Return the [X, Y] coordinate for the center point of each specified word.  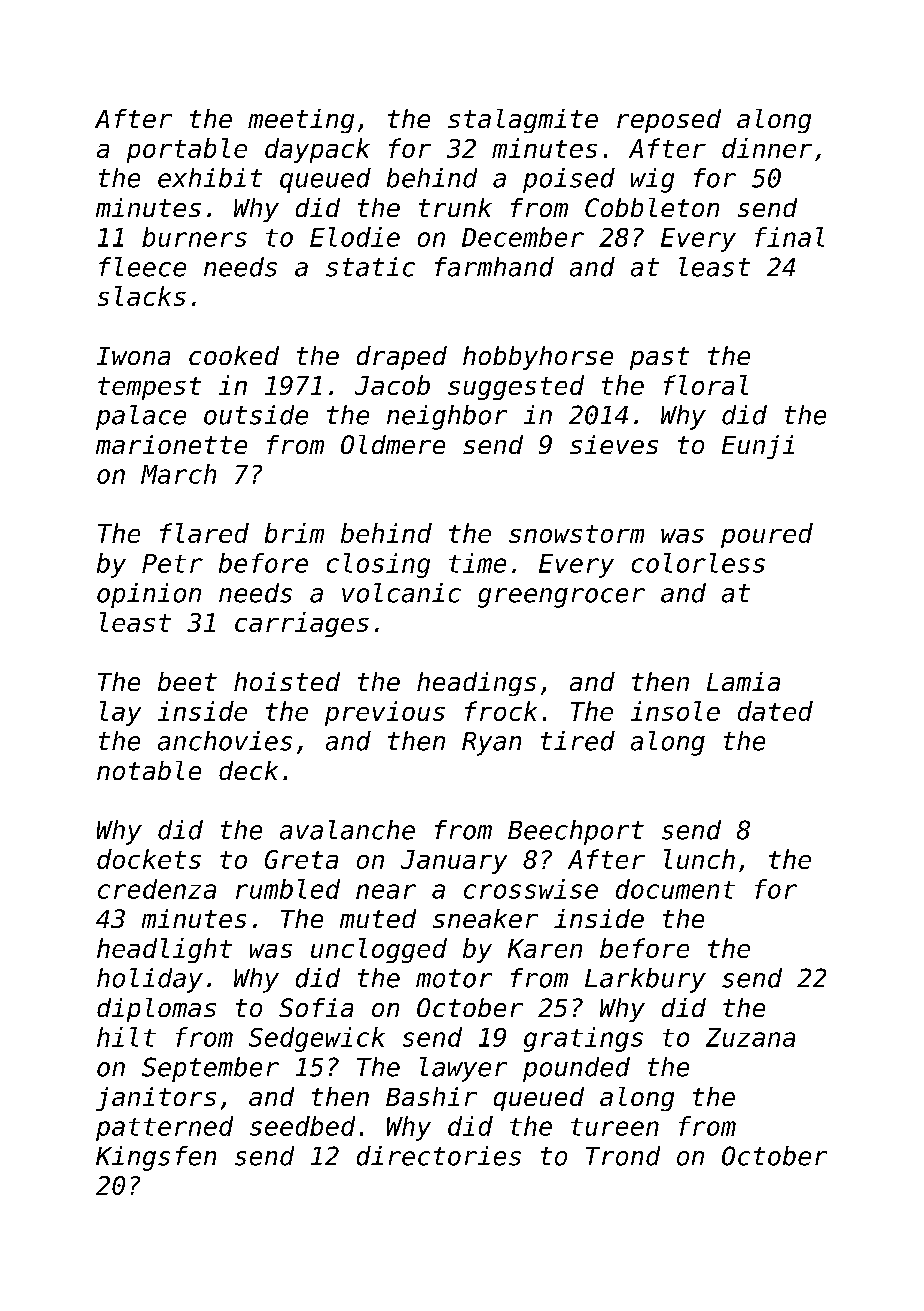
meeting [301, 121]
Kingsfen [156, 1158]
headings [476, 684]
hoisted [287, 681]
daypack [317, 150]
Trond [623, 1156]
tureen [615, 1127]
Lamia [743, 681]
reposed [669, 121]
